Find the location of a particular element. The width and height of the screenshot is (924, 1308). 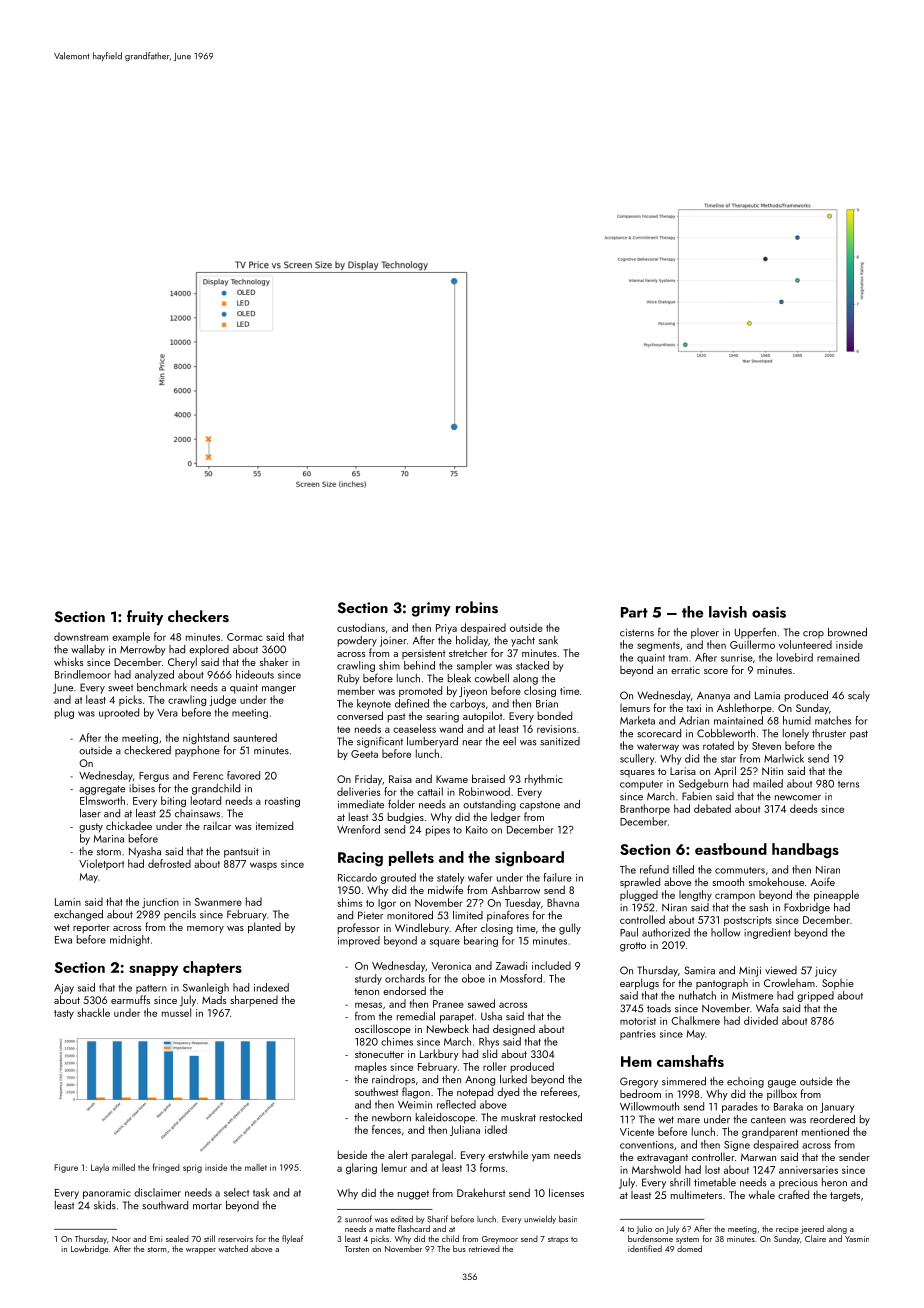

sanitized is located at coordinates (560, 741).
